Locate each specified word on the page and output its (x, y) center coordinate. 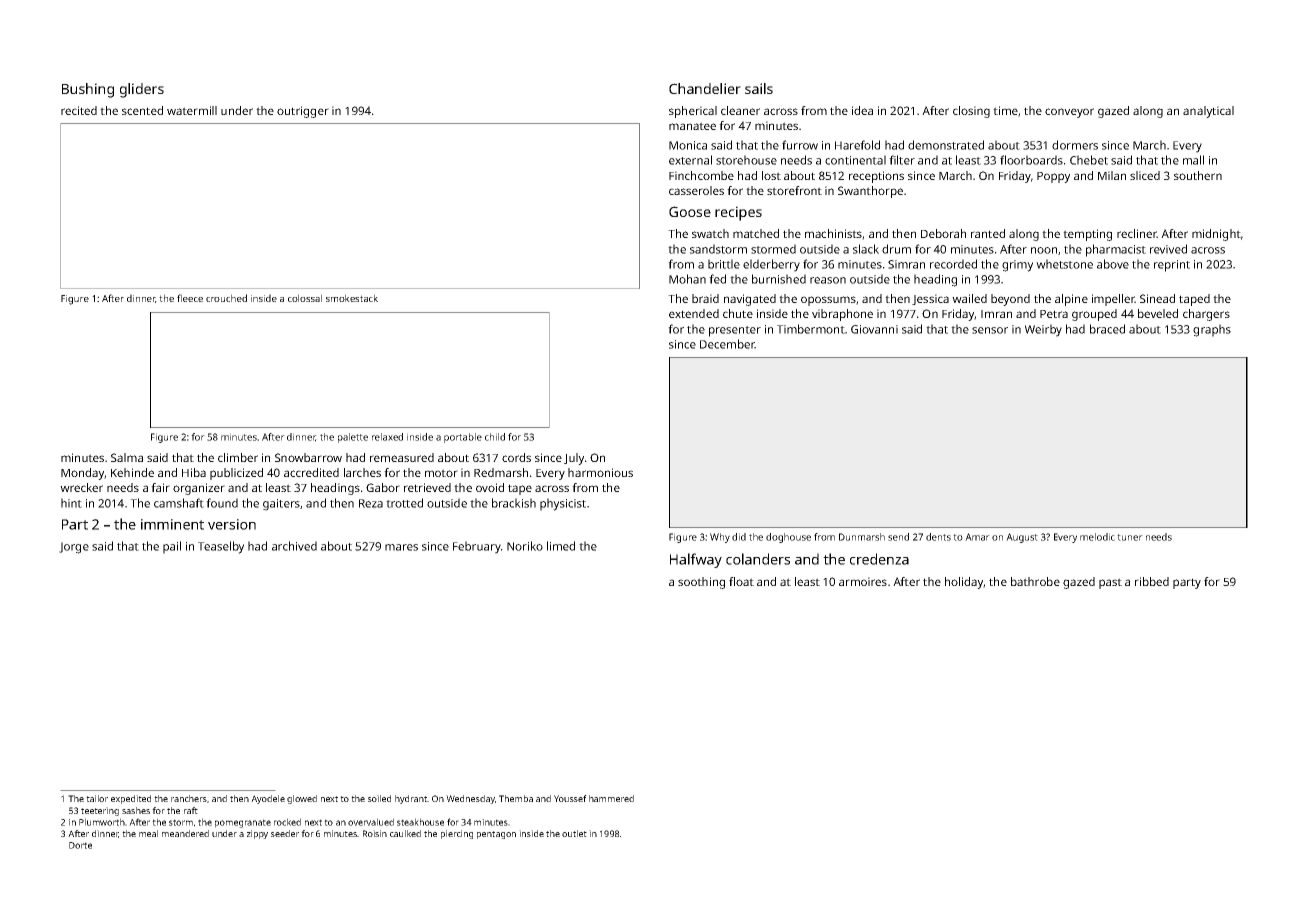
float (741, 581)
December (727, 344)
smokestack (352, 298)
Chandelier (705, 88)
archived (294, 546)
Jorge (74, 548)
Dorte (80, 845)
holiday (964, 583)
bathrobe (1035, 581)
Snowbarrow (308, 457)
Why (720, 538)
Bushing (88, 90)
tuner (1130, 537)
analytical (1208, 112)
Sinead (1157, 298)
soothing (701, 583)
